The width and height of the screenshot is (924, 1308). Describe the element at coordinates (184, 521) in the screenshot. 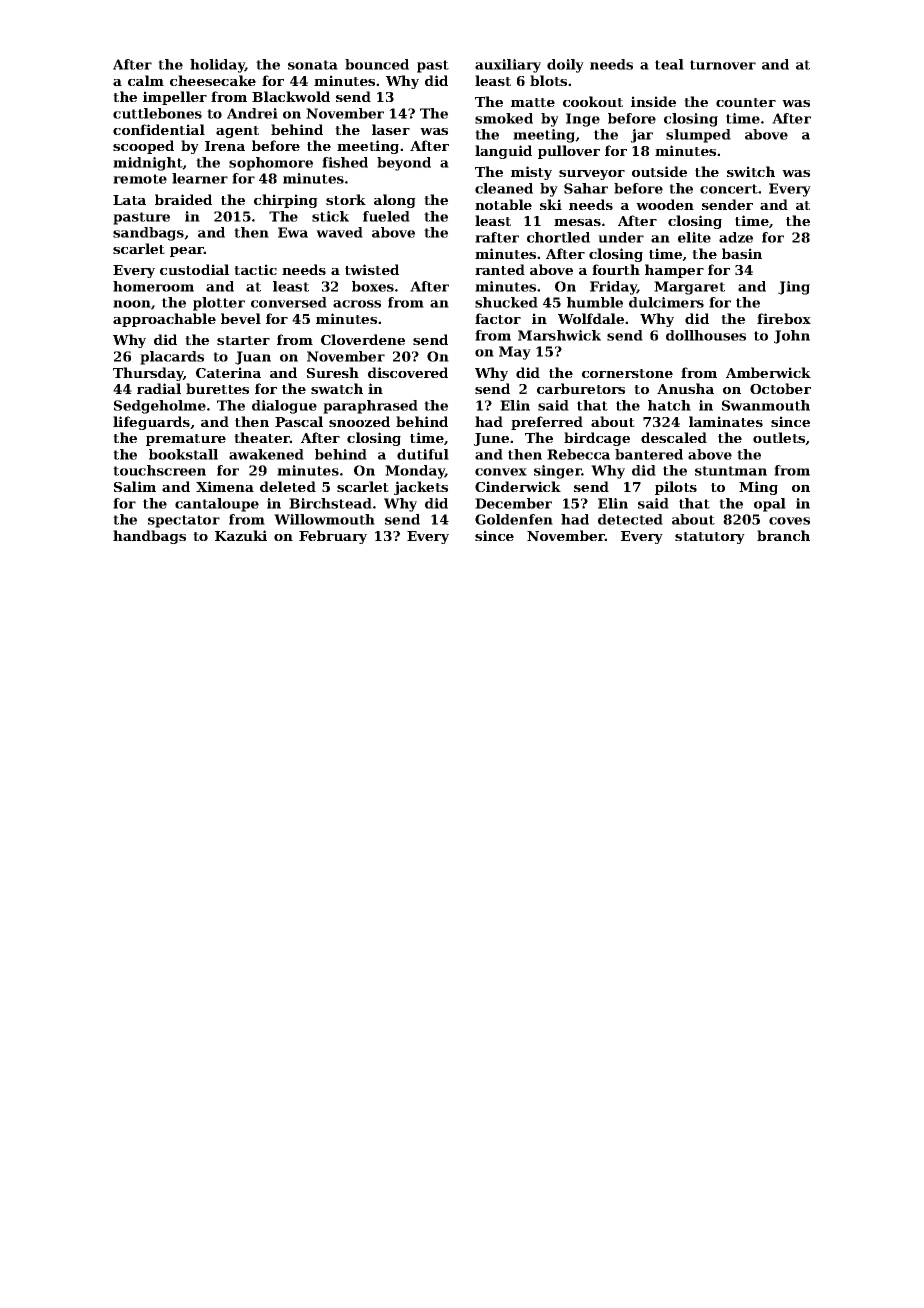

I see `spectator` at that location.
